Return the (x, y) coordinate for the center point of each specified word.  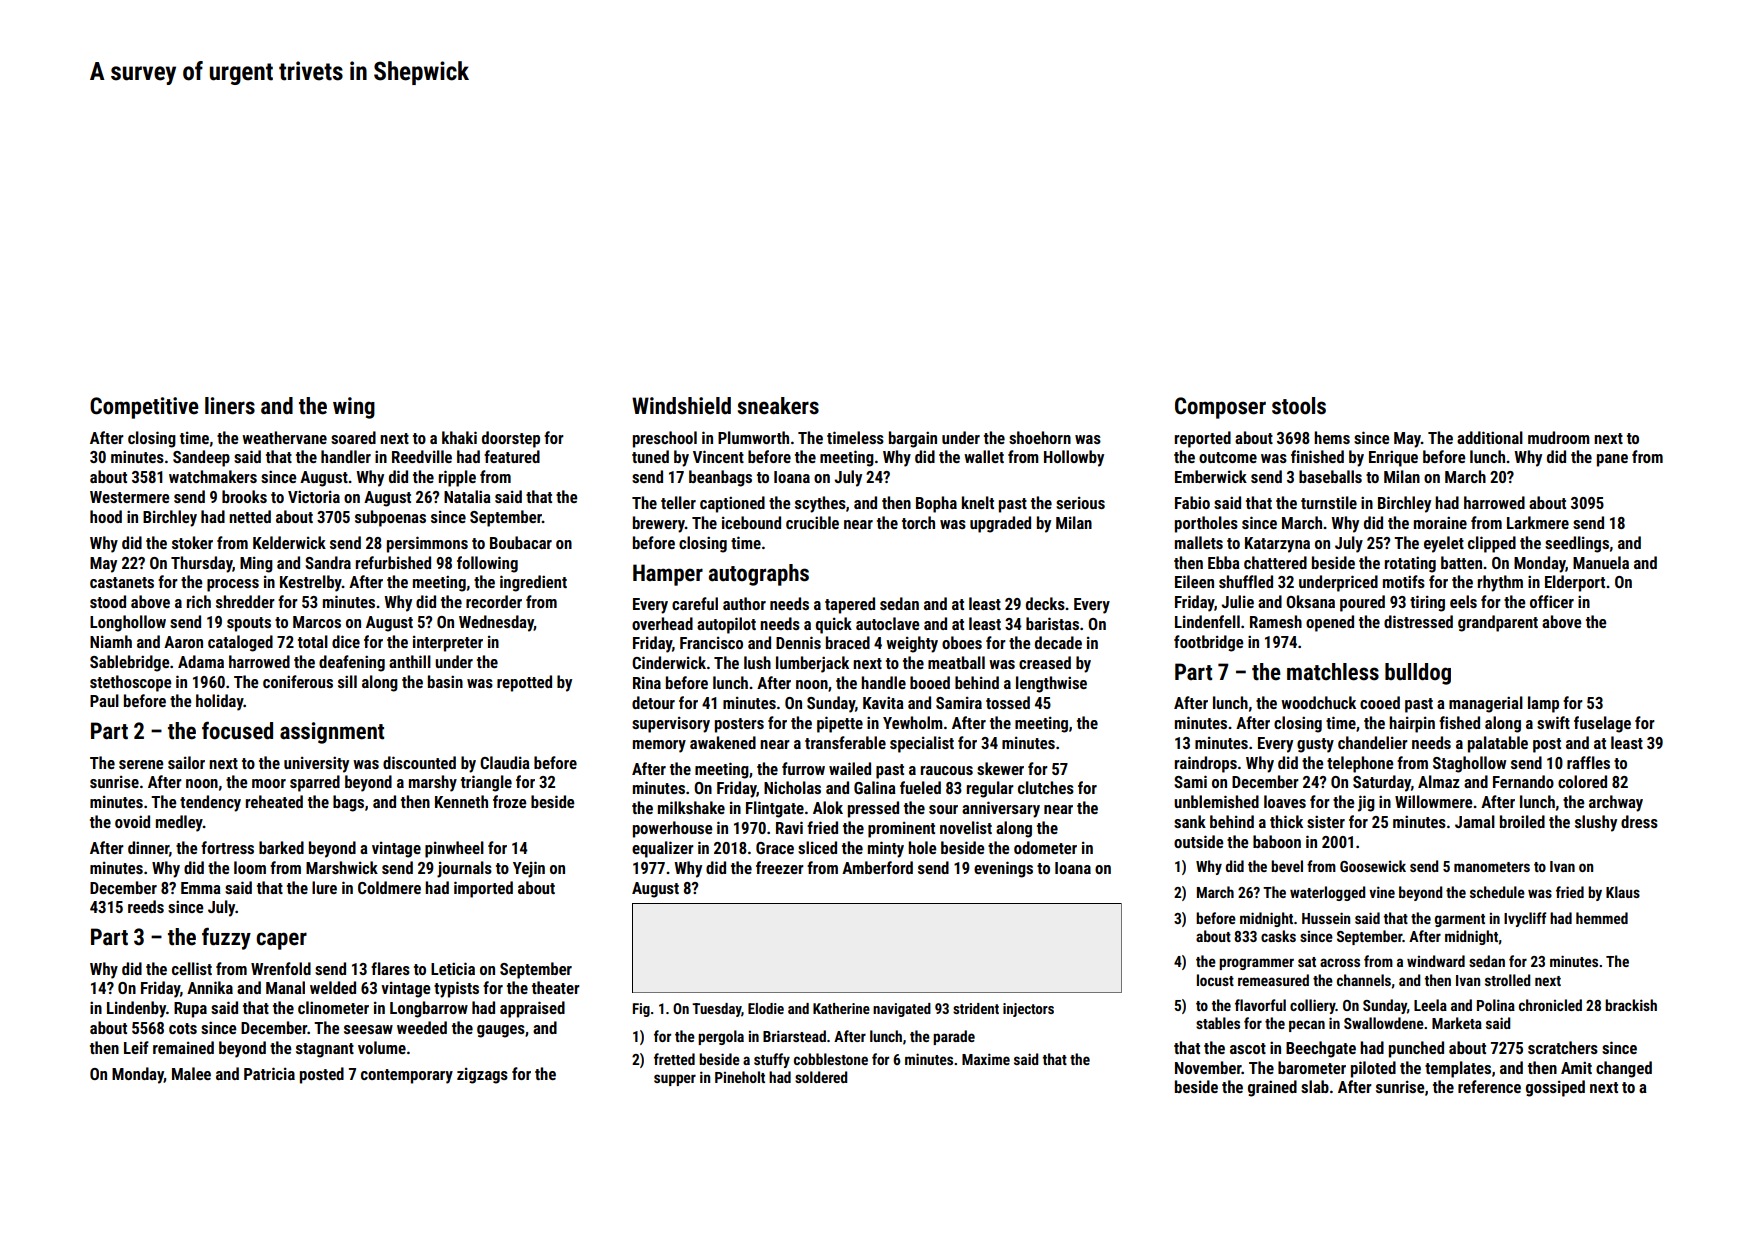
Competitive (144, 408)
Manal (285, 987)
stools (1299, 406)
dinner (148, 847)
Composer (1220, 408)
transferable (845, 742)
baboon (1277, 841)
